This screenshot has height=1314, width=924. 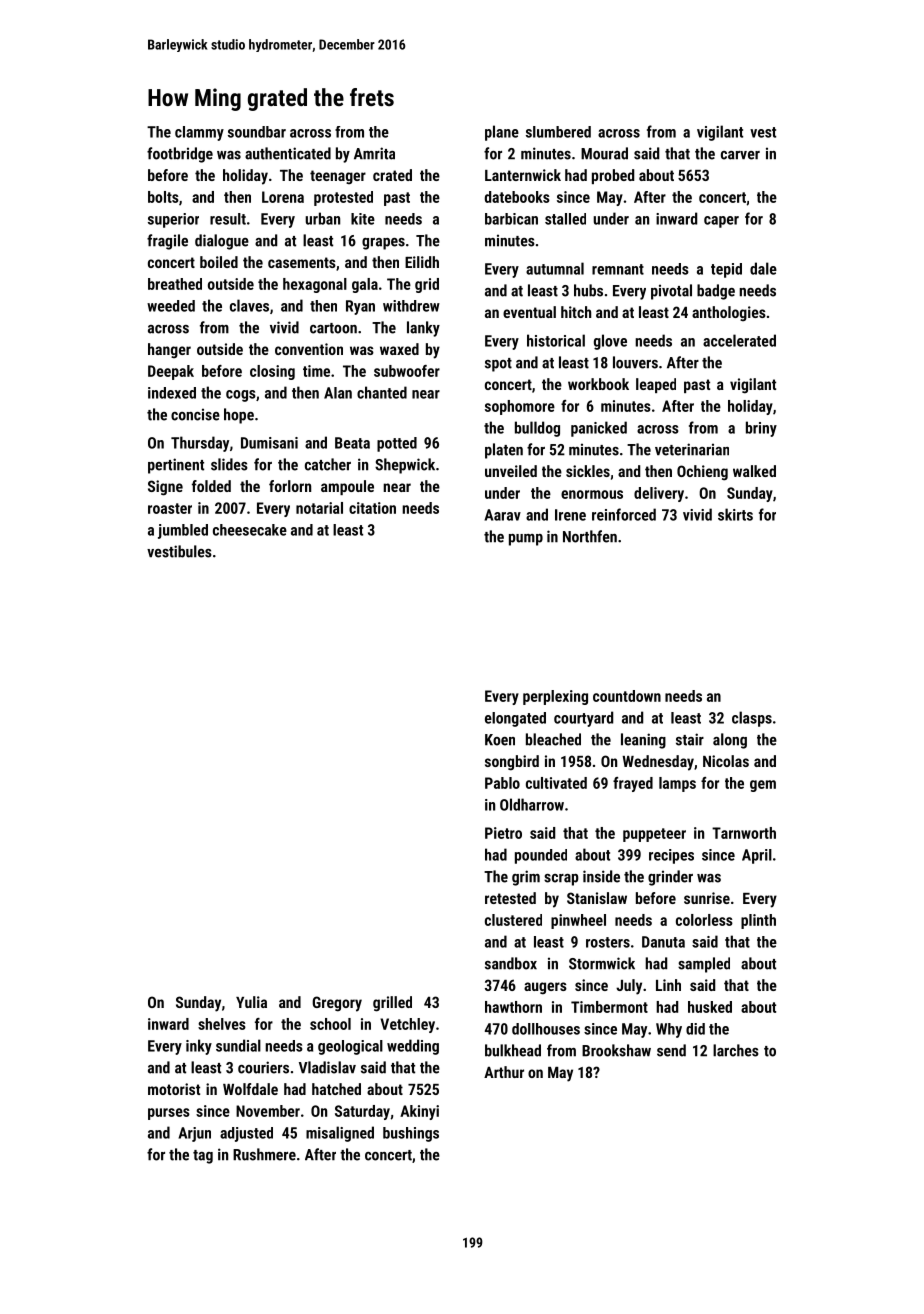 I want to click on jumbled, so click(x=183, y=531).
